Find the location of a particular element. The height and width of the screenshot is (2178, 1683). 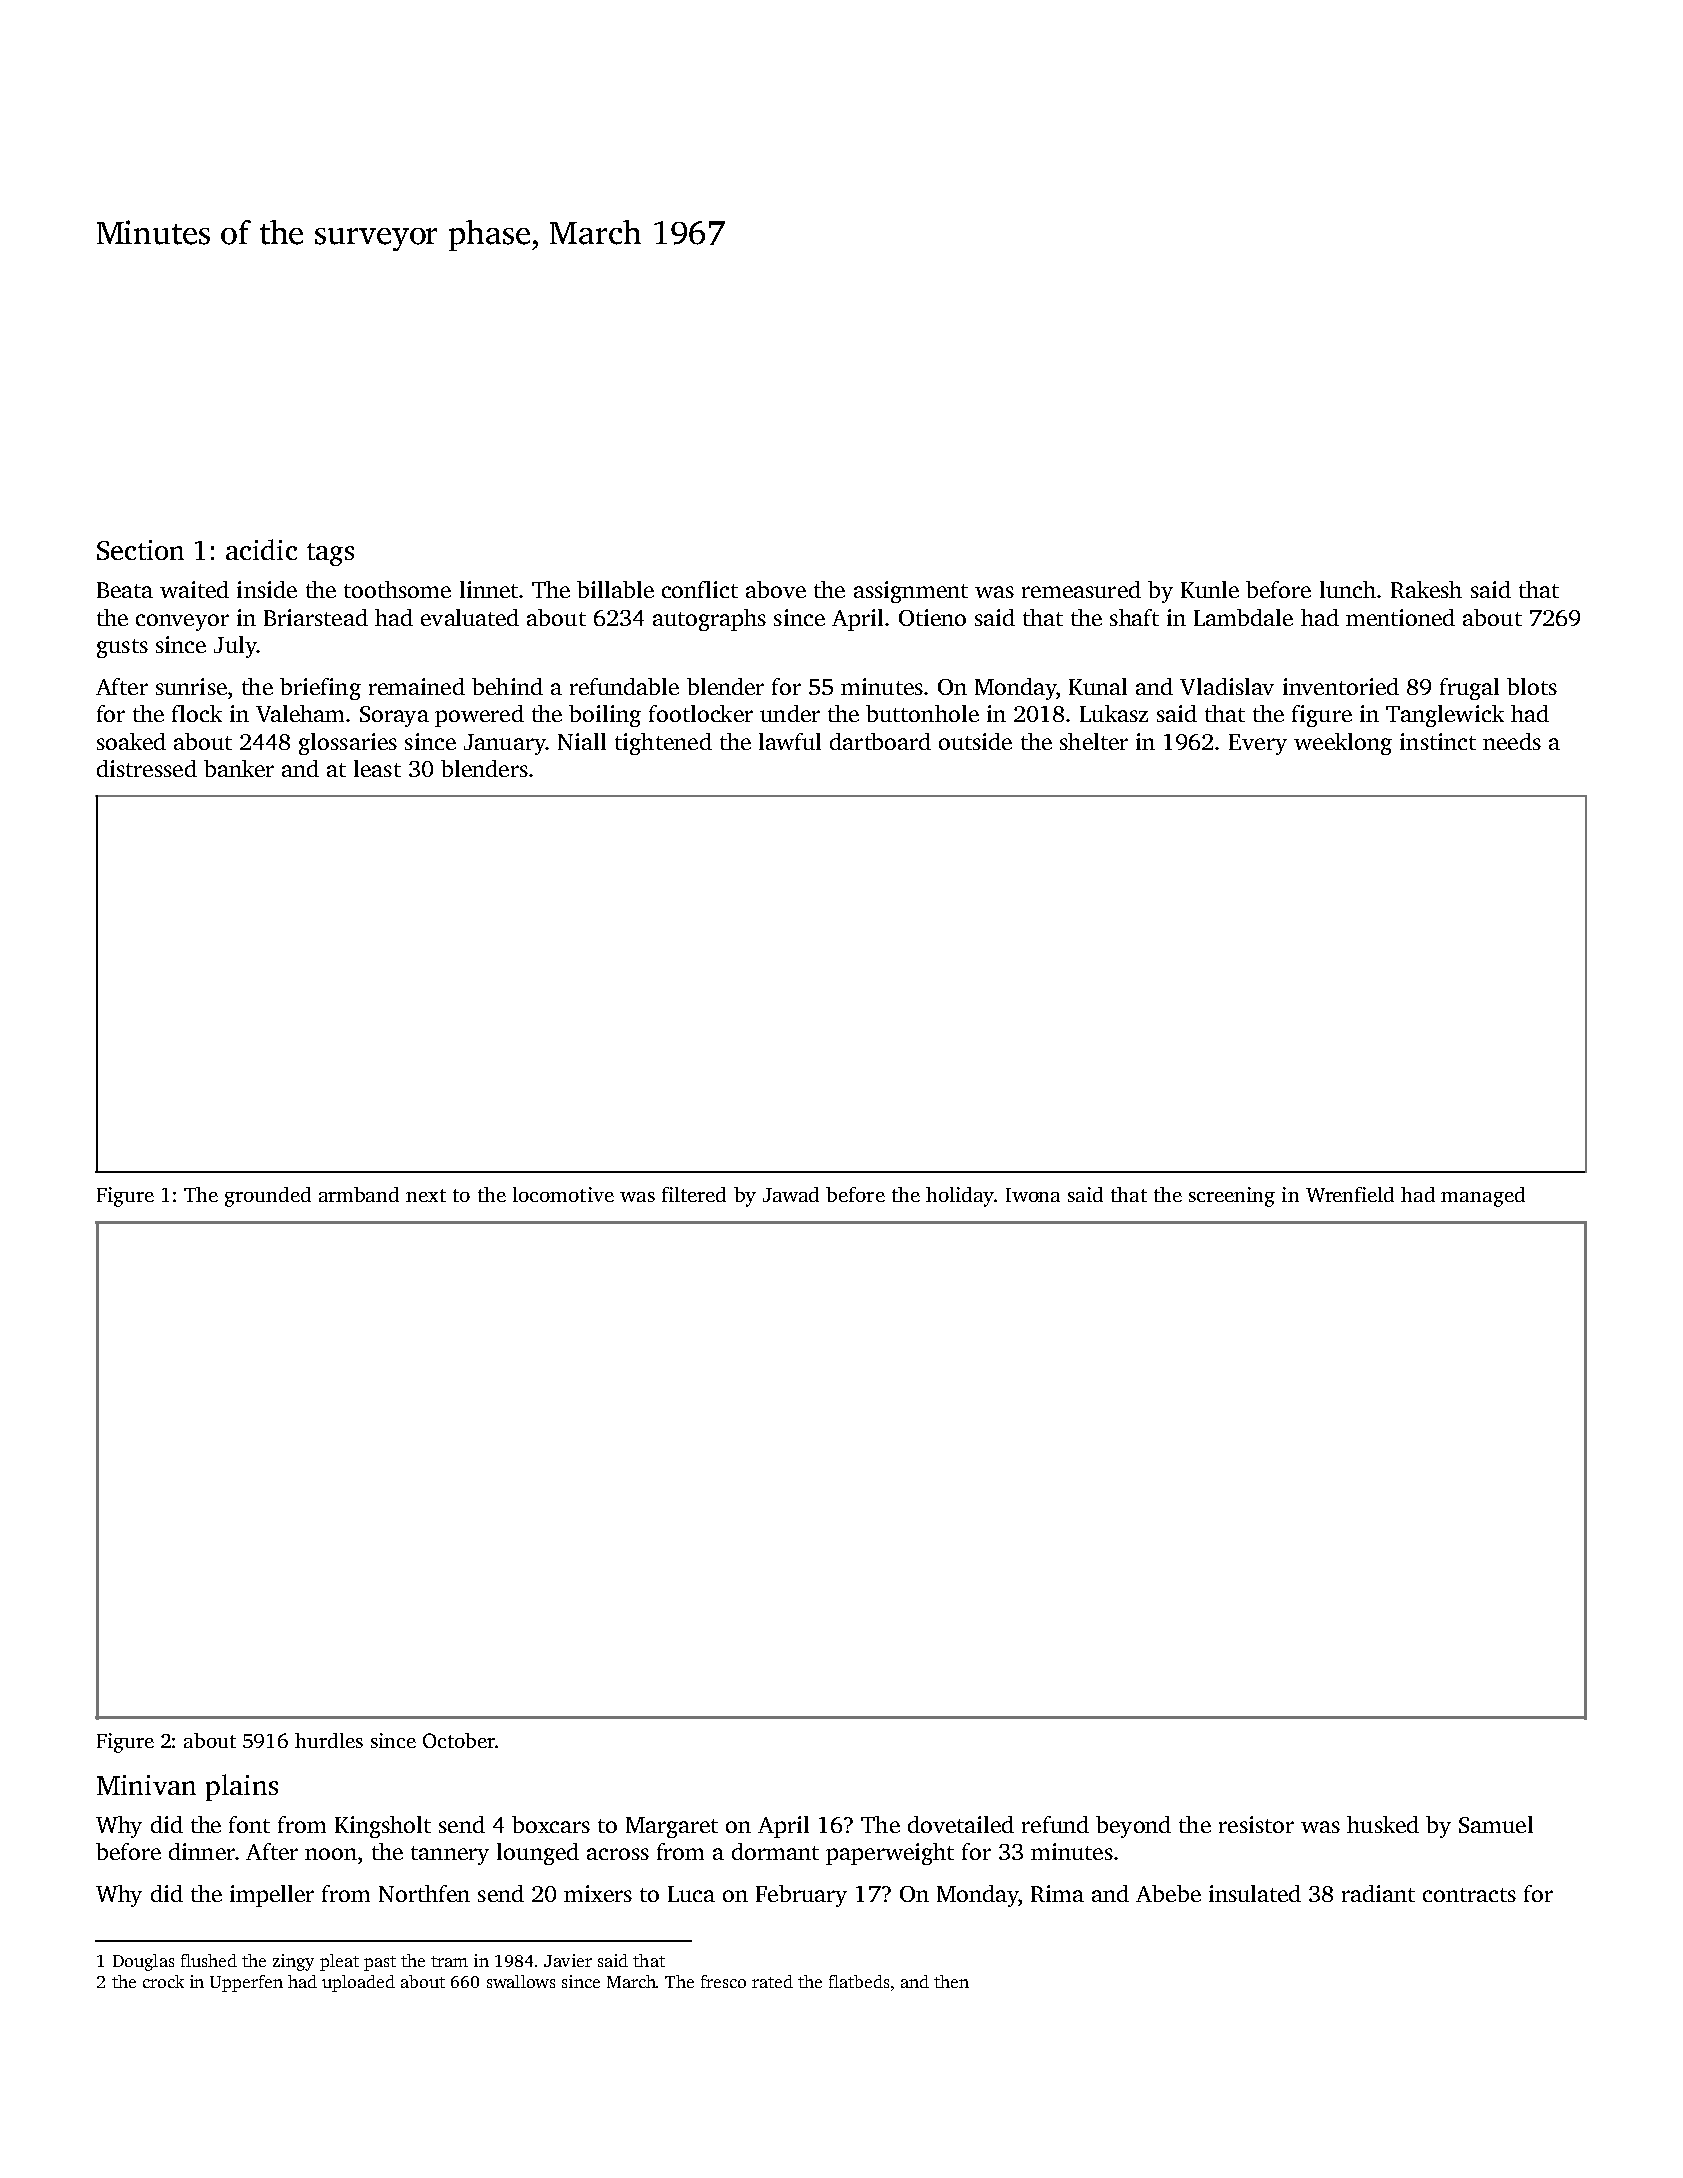

managed is located at coordinates (1483, 1197).
